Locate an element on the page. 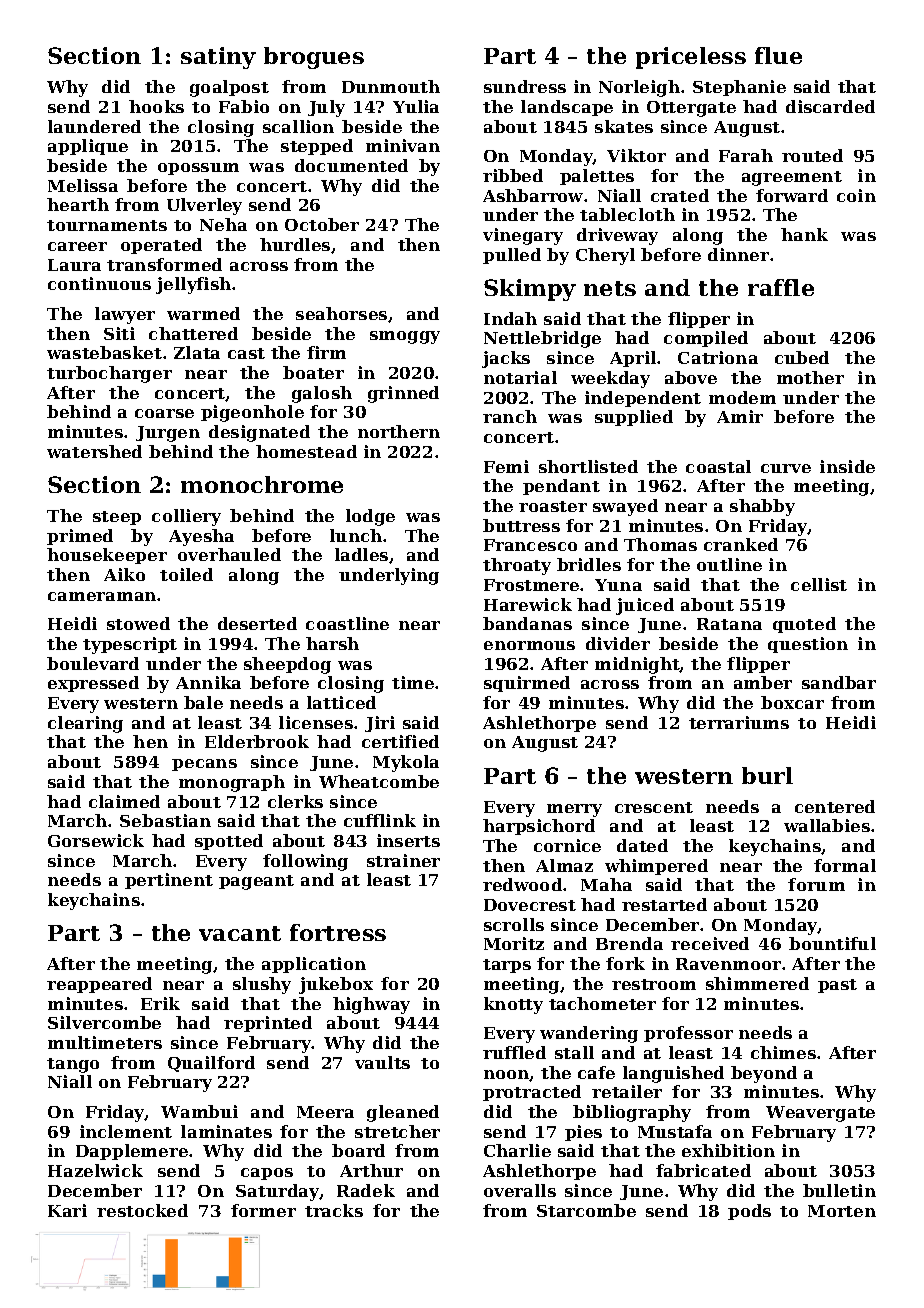 The height and width of the image is (1308, 924). mother is located at coordinates (810, 377).
